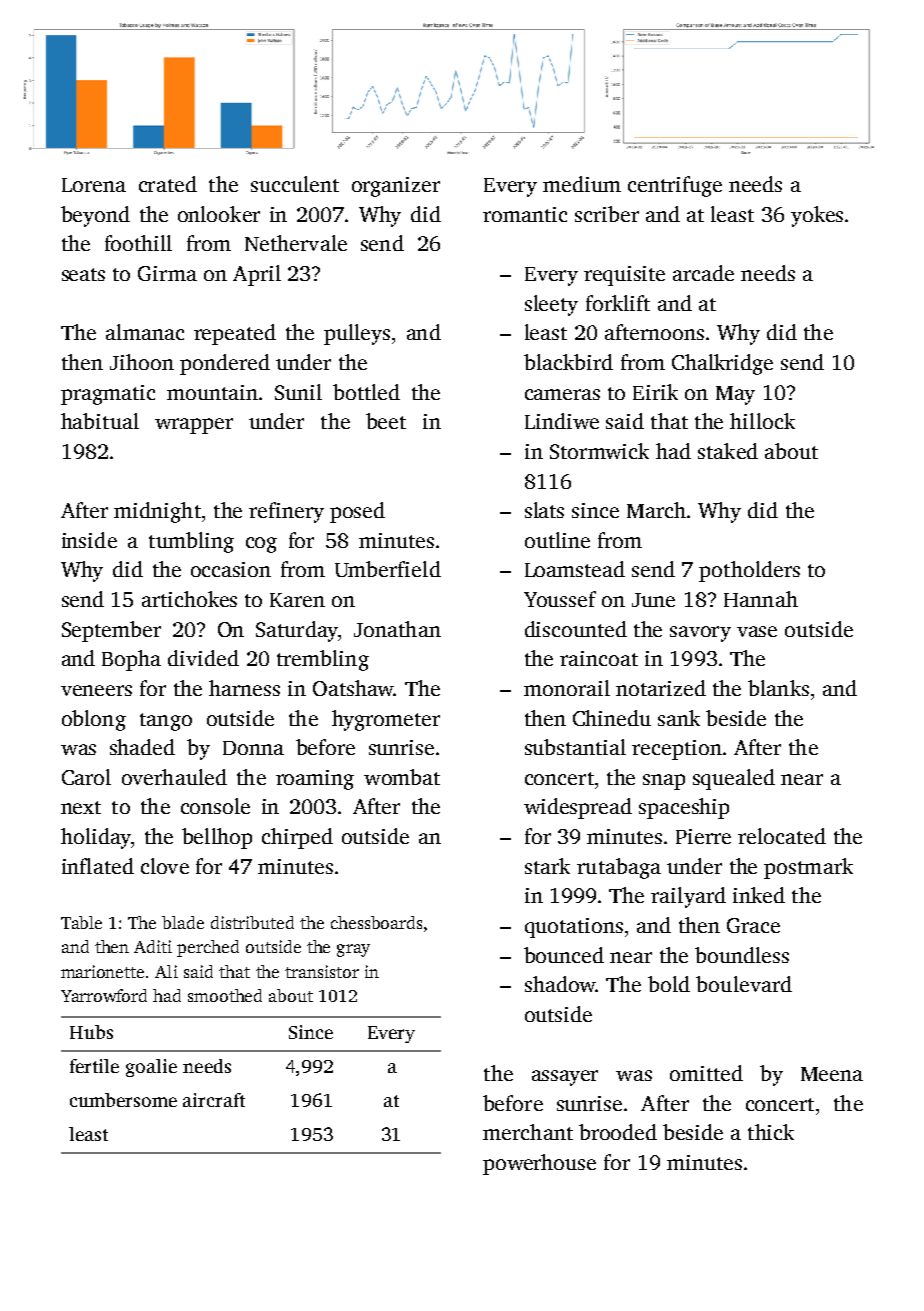 This page has height=1311, width=924. What do you see at coordinates (778, 688) in the page?
I see `blanks` at bounding box center [778, 688].
